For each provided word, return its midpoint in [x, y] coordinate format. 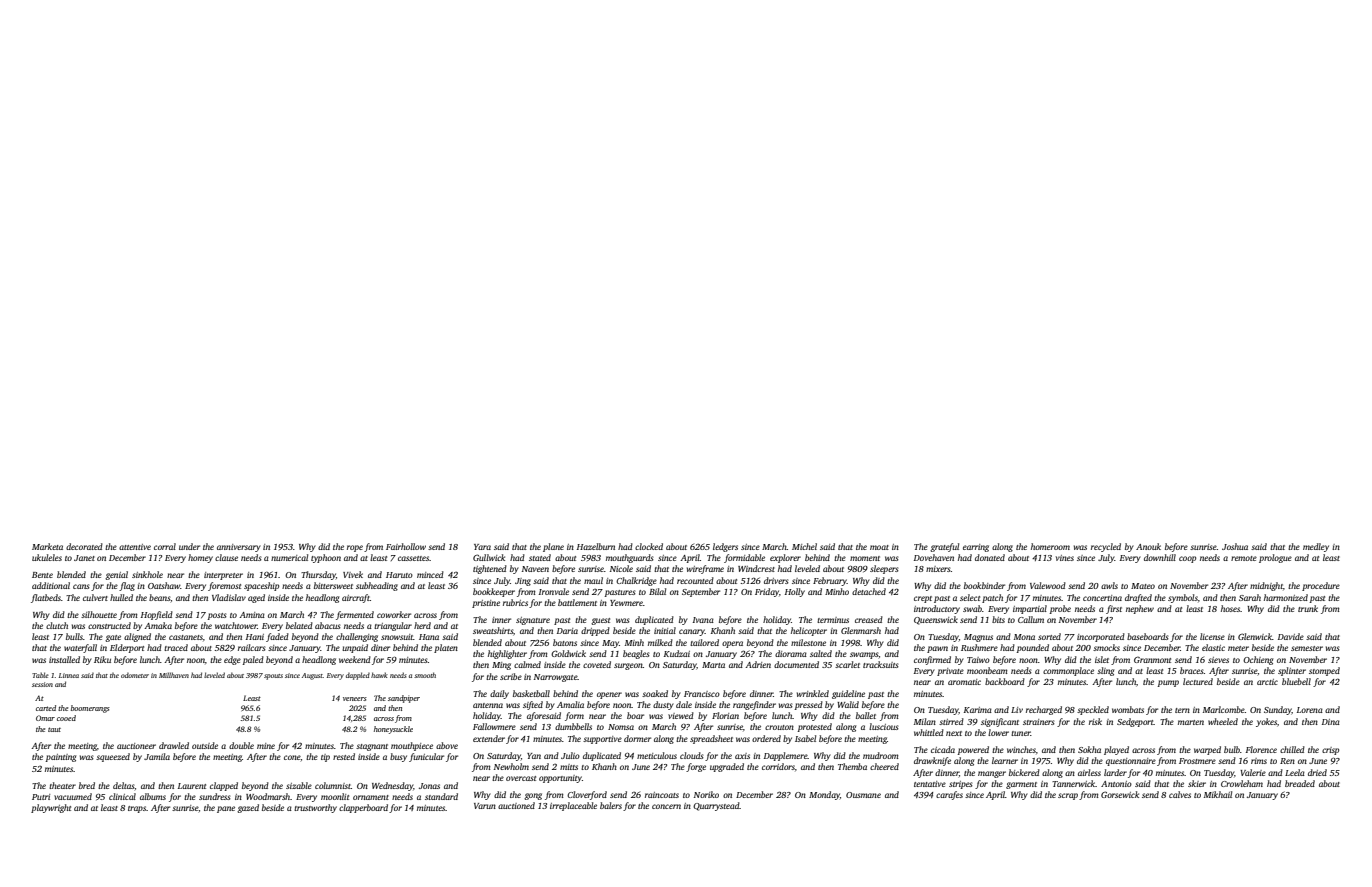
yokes [1266, 722]
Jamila [157, 756]
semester [1307, 648]
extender [489, 738]
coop [1187, 559]
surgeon [628, 666]
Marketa [47, 546]
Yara [482, 547]
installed [64, 659]
